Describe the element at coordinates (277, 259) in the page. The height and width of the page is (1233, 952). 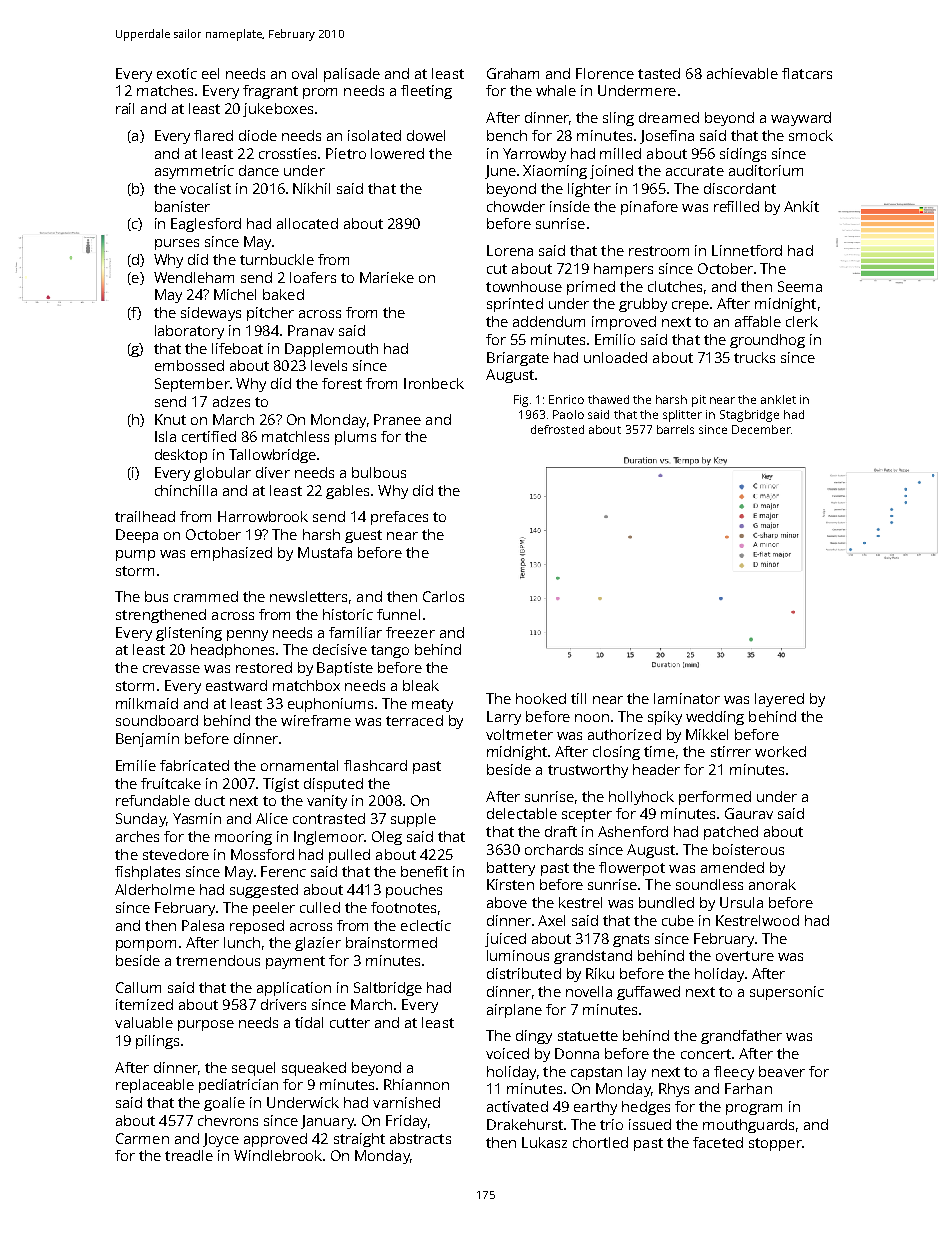
I see `turnbuckle` at that location.
